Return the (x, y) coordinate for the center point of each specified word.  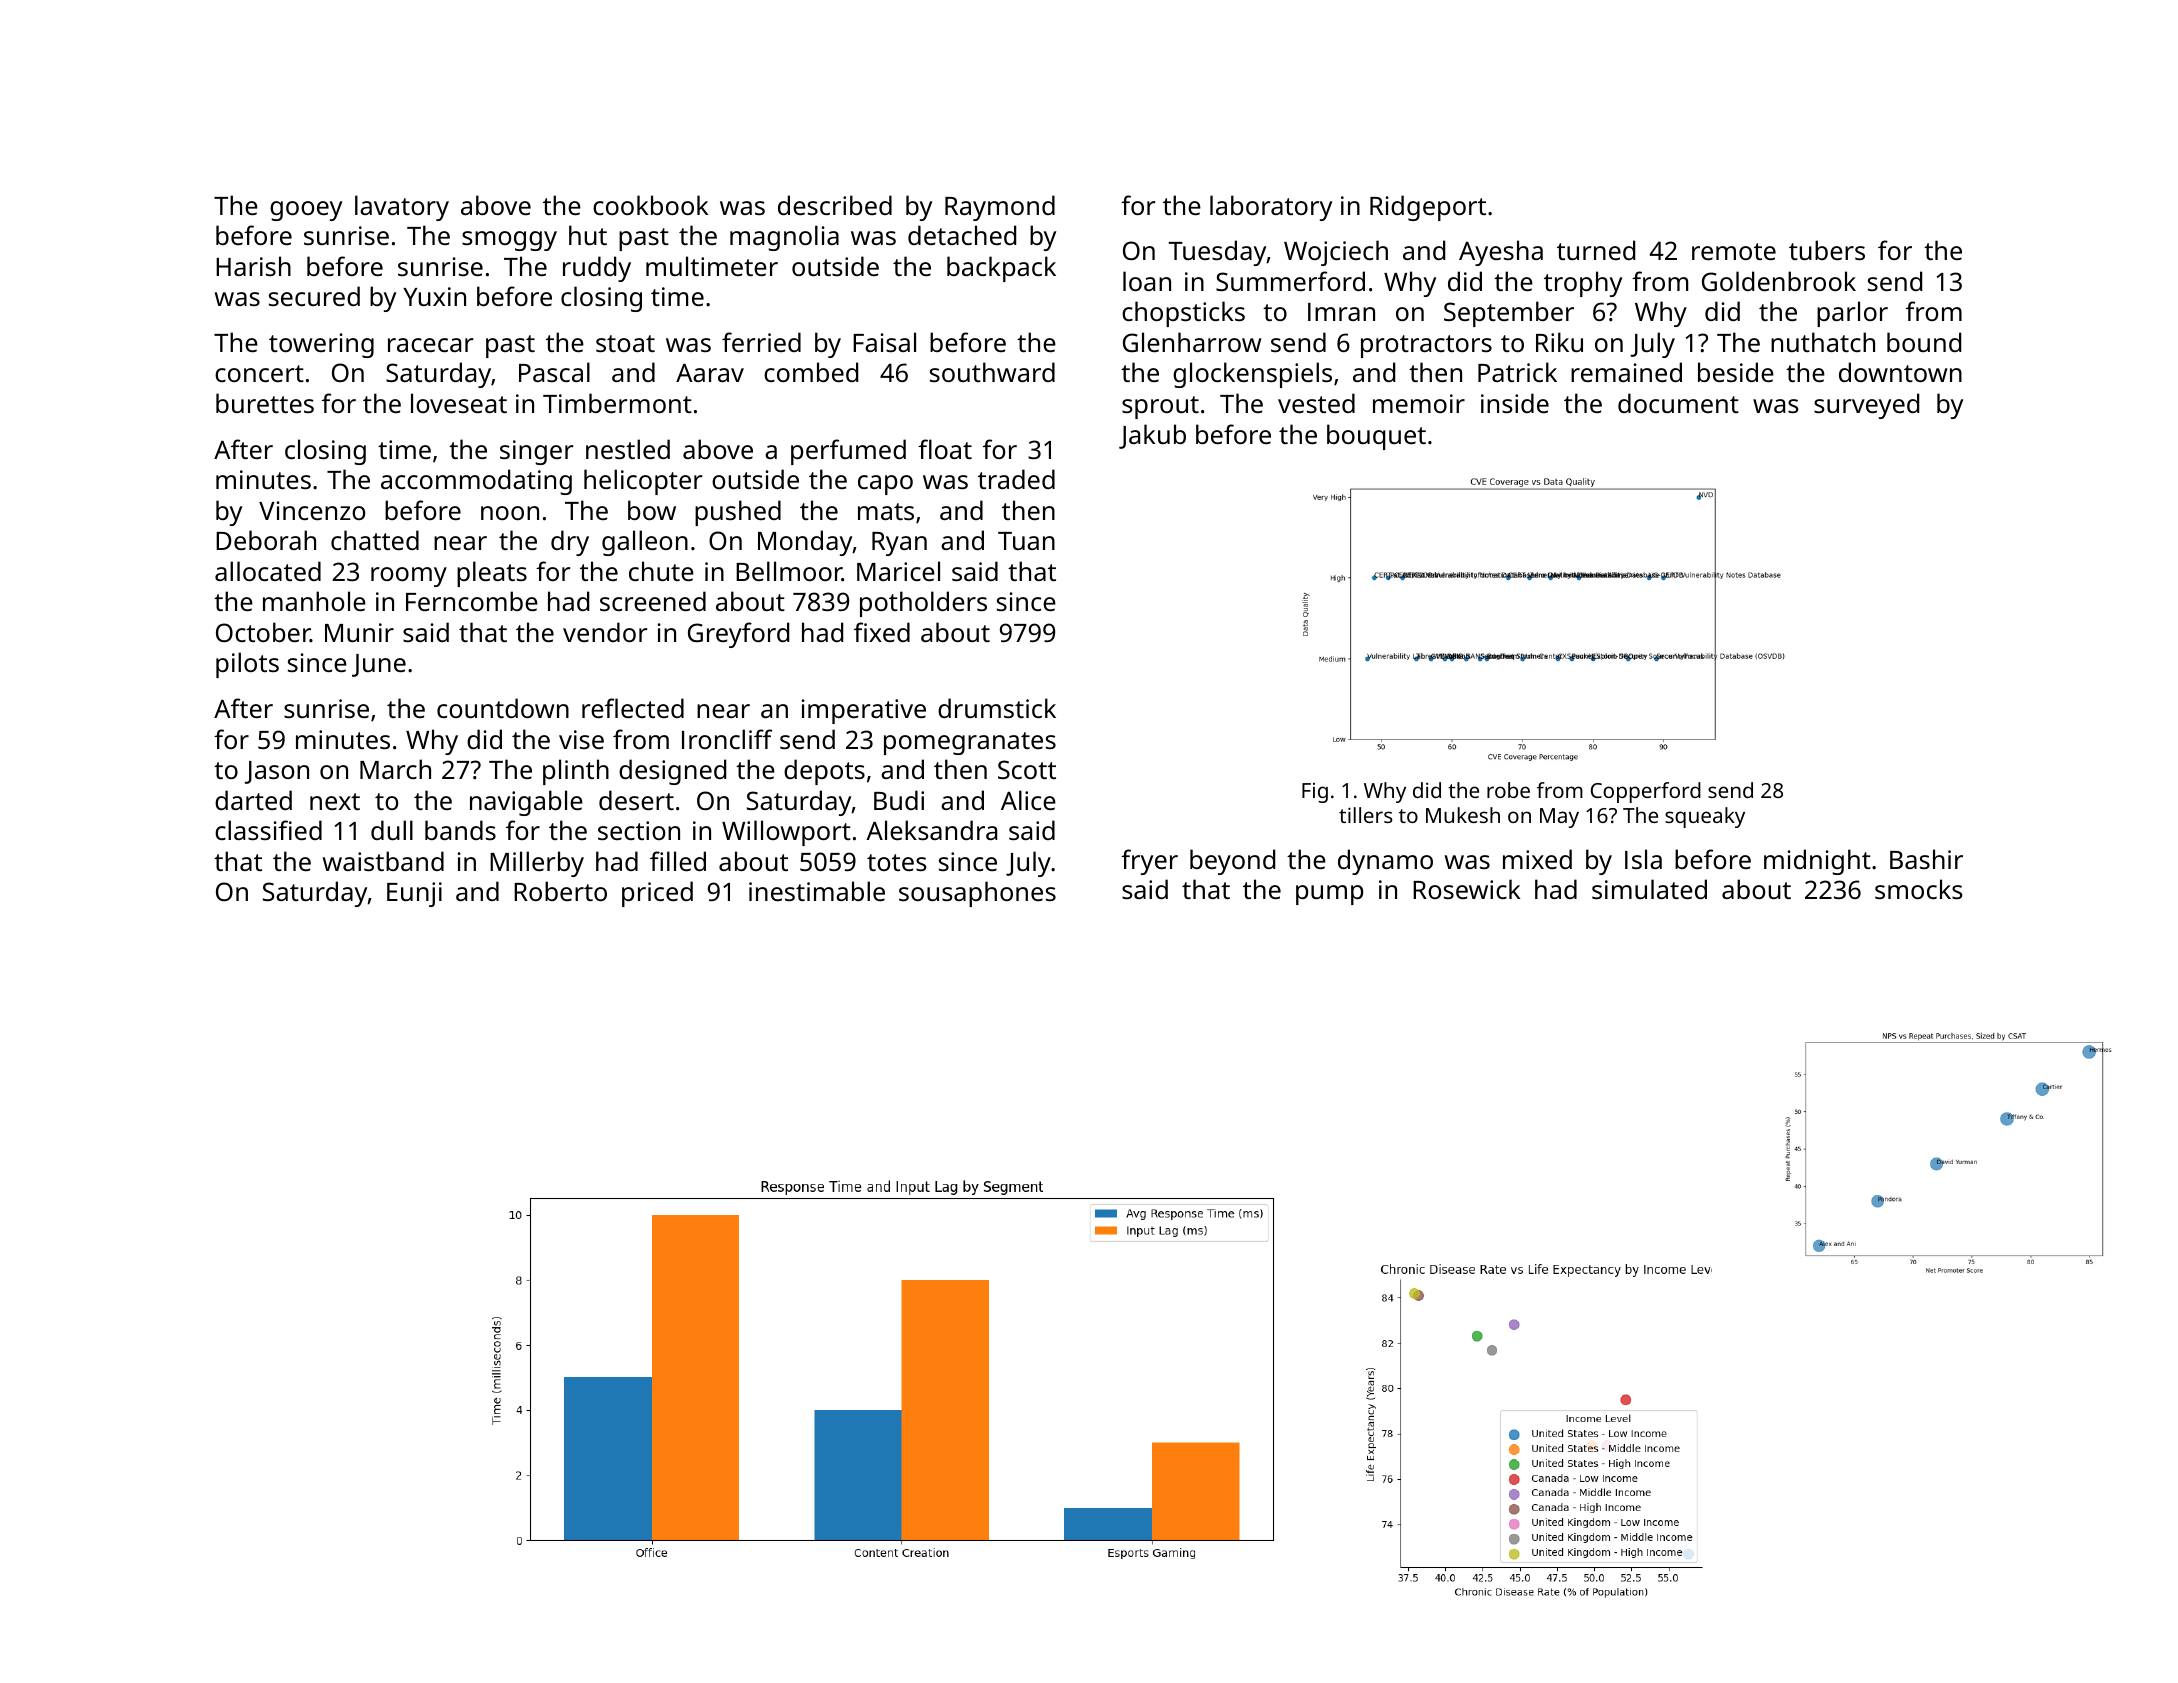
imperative (864, 711)
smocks (1918, 889)
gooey (306, 211)
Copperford (1646, 792)
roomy (409, 577)
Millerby (537, 864)
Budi (899, 800)
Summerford (1290, 281)
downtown (1900, 372)
